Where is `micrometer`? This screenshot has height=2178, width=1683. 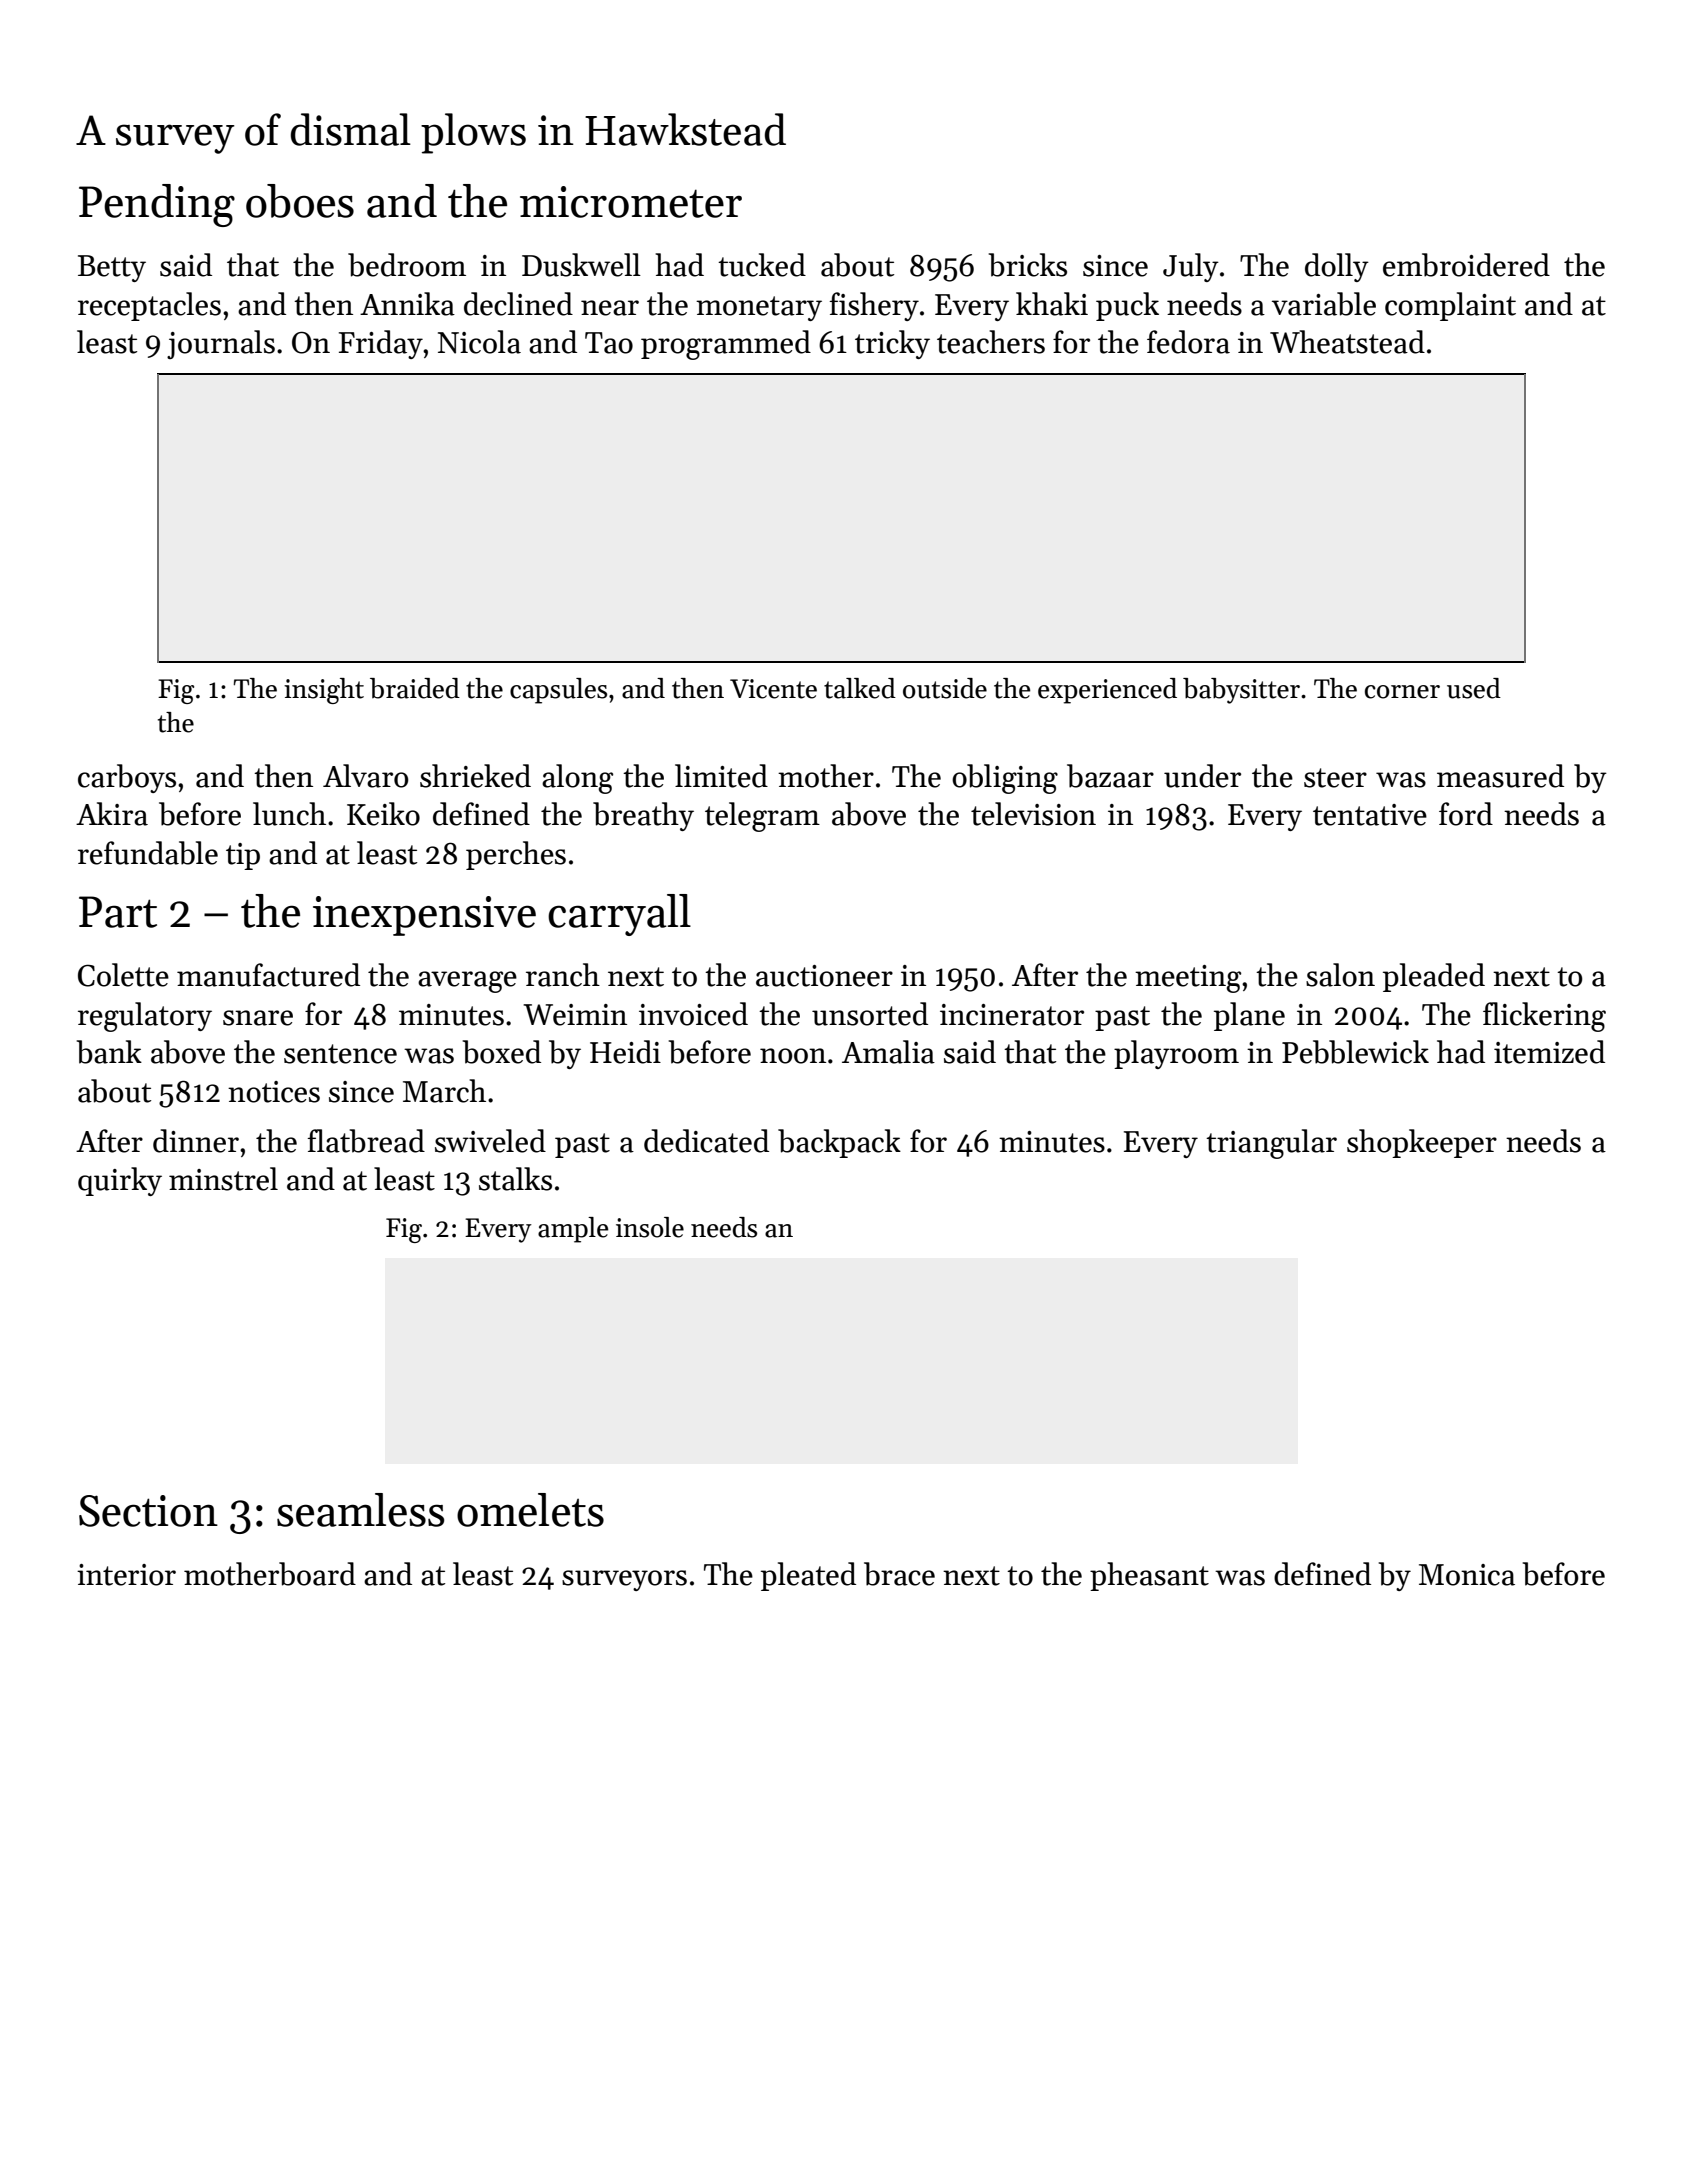 micrometer is located at coordinates (631, 202).
